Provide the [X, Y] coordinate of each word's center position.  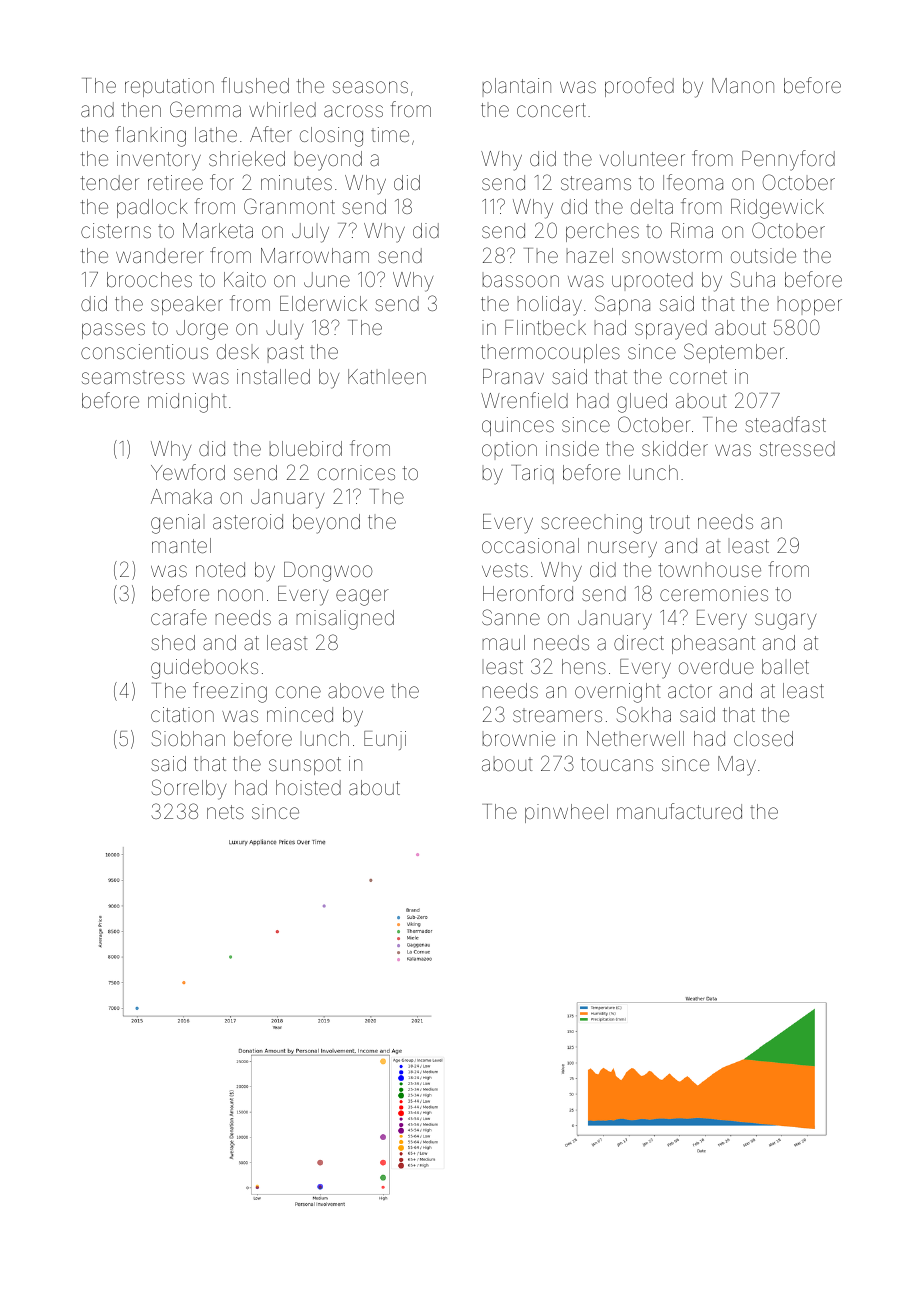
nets [225, 812]
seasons [370, 87]
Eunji [385, 740]
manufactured [679, 811]
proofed [639, 87]
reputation [169, 87]
